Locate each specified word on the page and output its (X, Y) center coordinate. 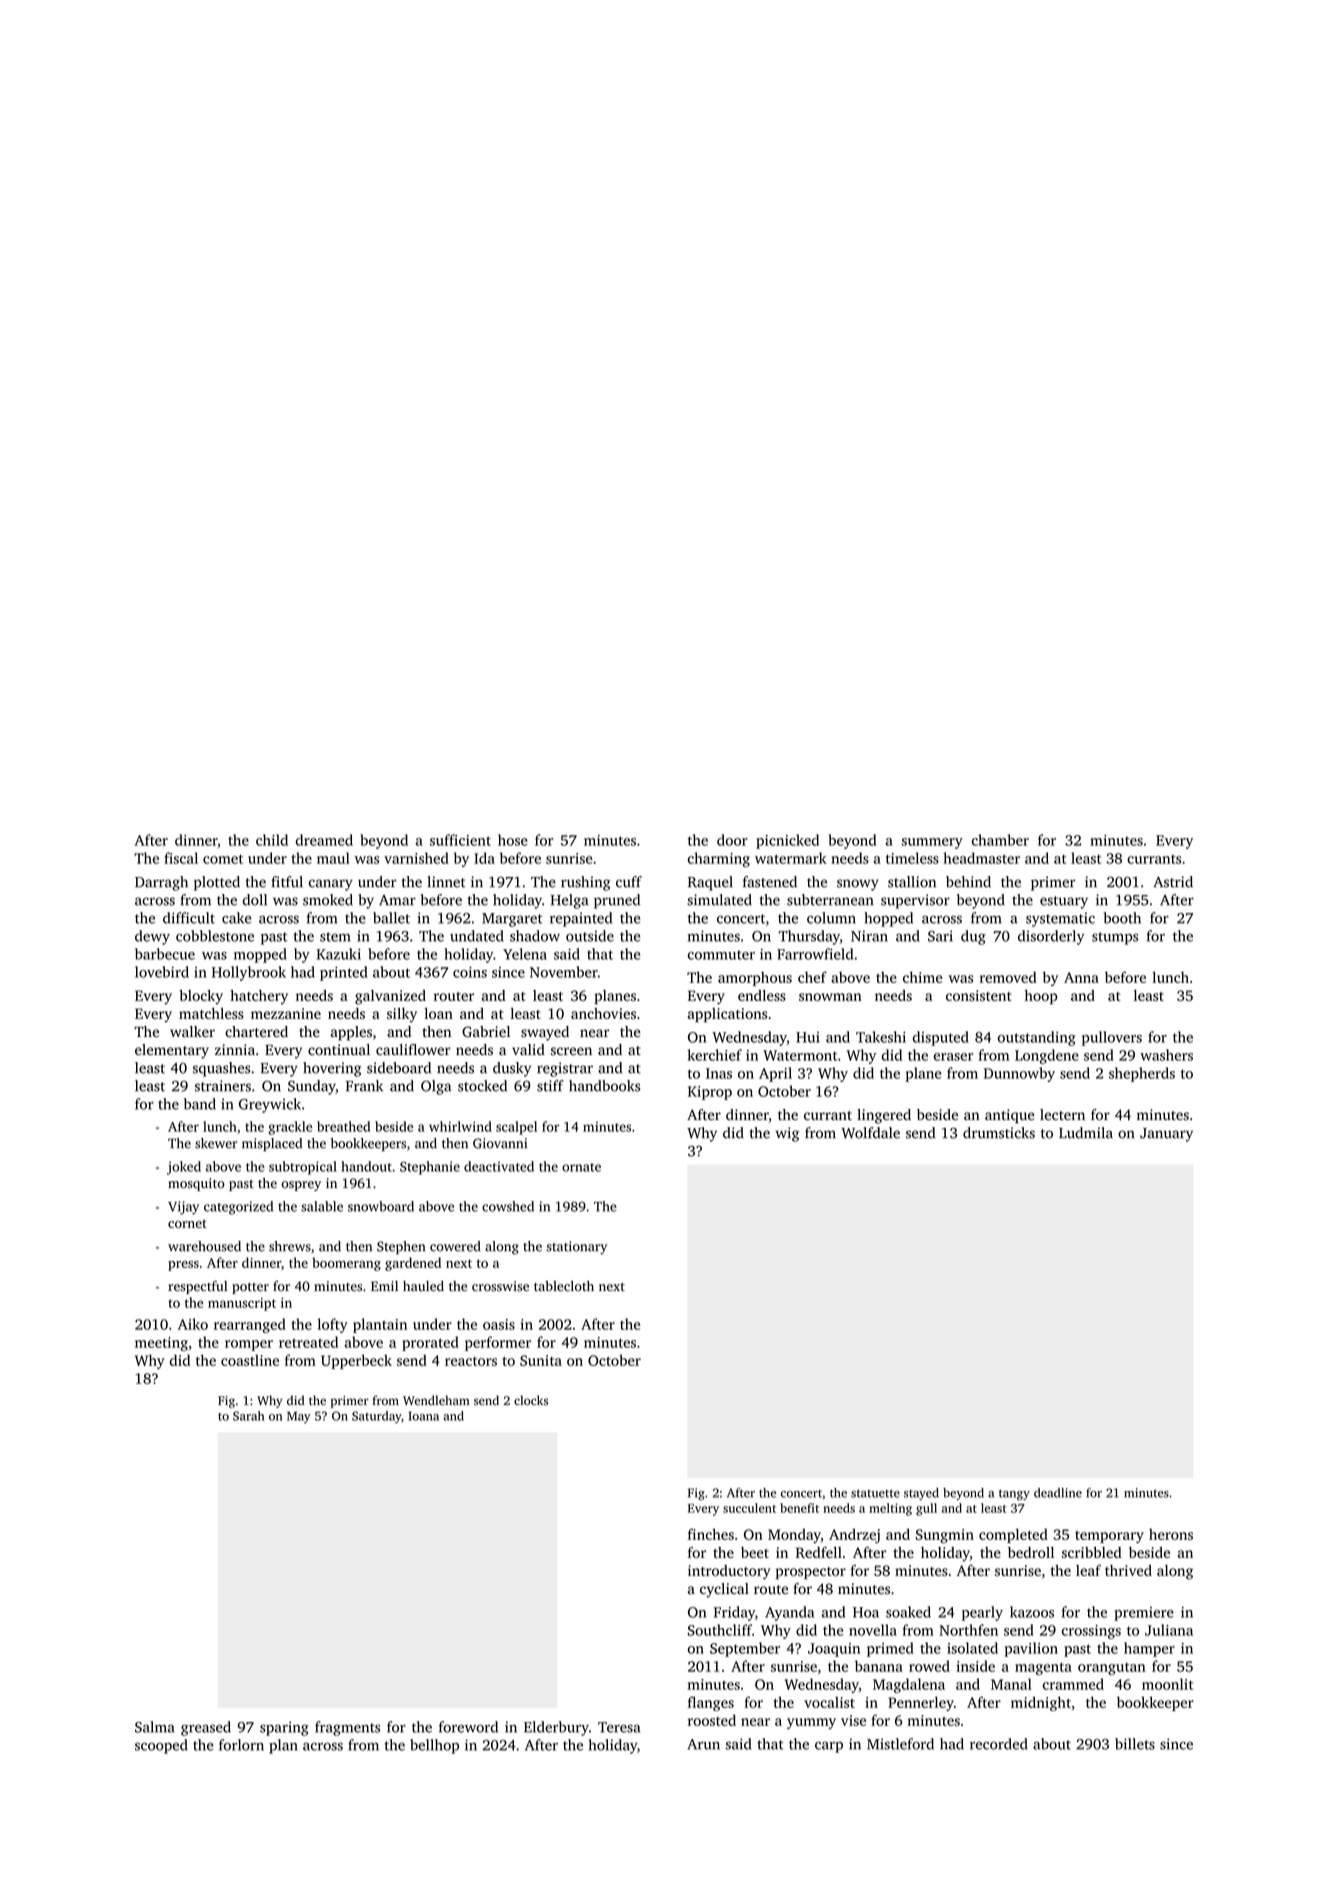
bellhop (434, 1746)
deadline (1058, 1493)
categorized (238, 1208)
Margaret (512, 920)
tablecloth (564, 1286)
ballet (391, 918)
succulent (749, 1508)
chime (922, 977)
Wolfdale (870, 1133)
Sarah (248, 1416)
